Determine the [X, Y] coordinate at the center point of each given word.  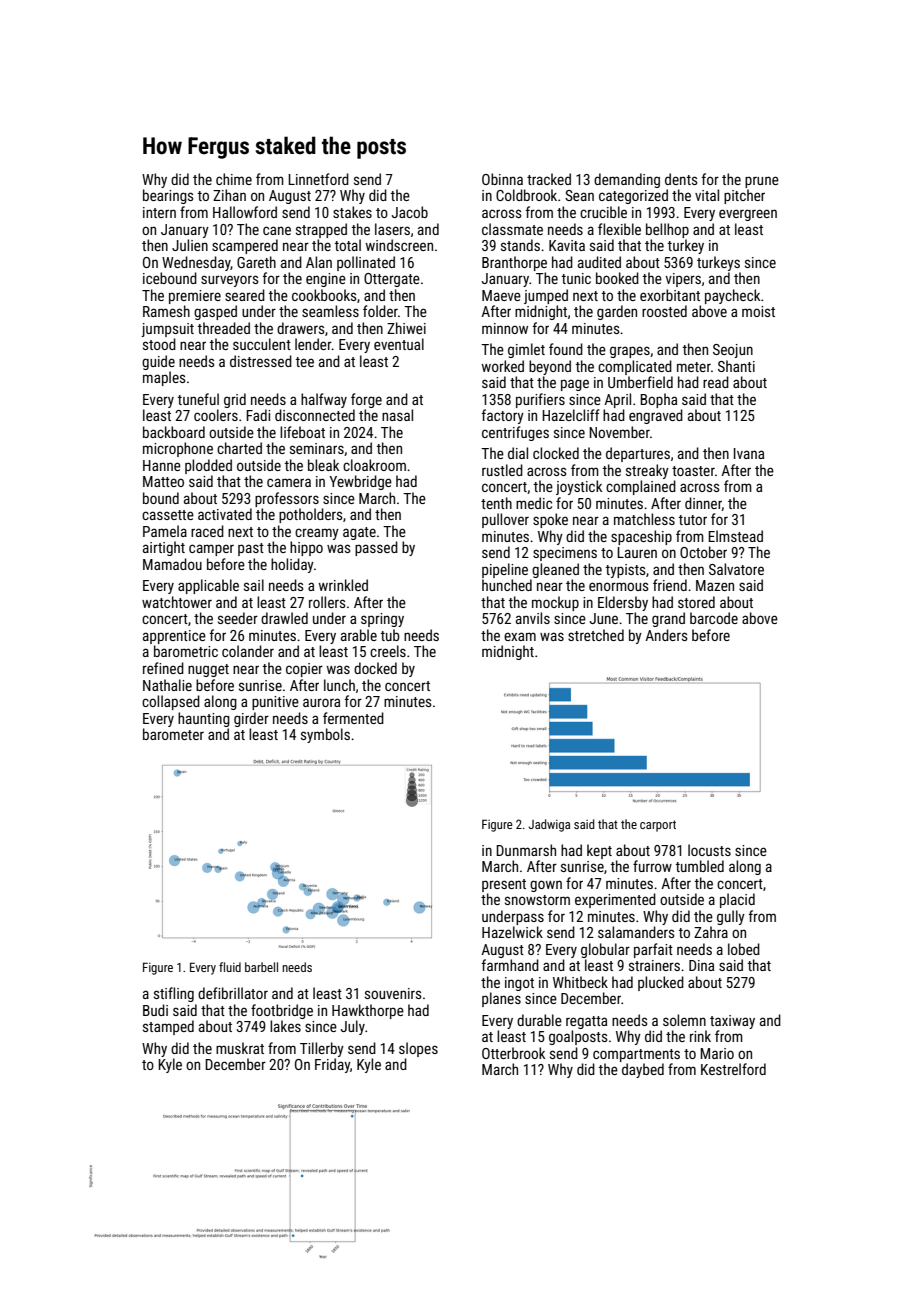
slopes [418, 1049]
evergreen [748, 215]
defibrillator [233, 993]
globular [605, 950]
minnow [505, 328]
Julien [190, 245]
